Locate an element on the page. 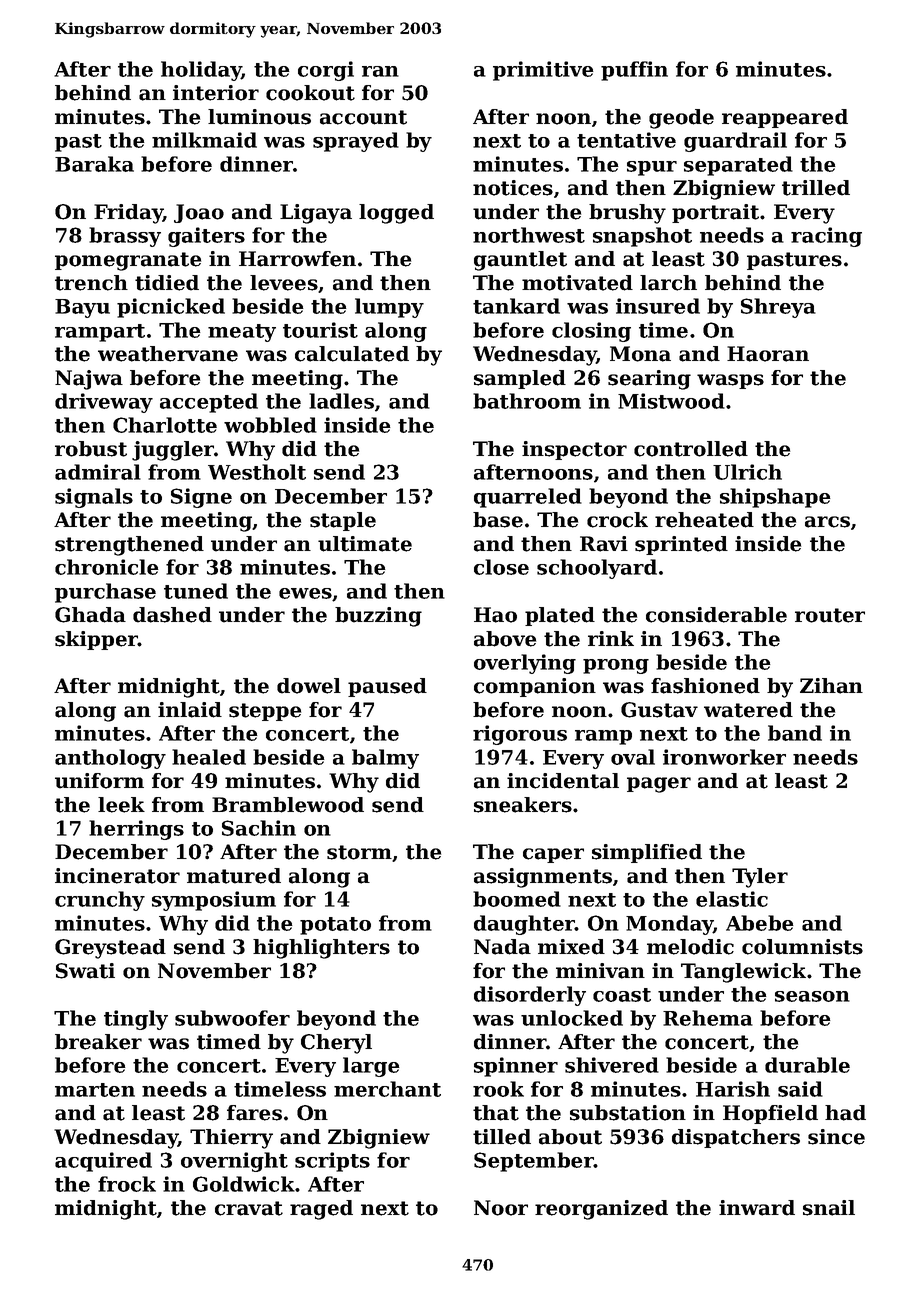  inspector is located at coordinates (574, 450).
